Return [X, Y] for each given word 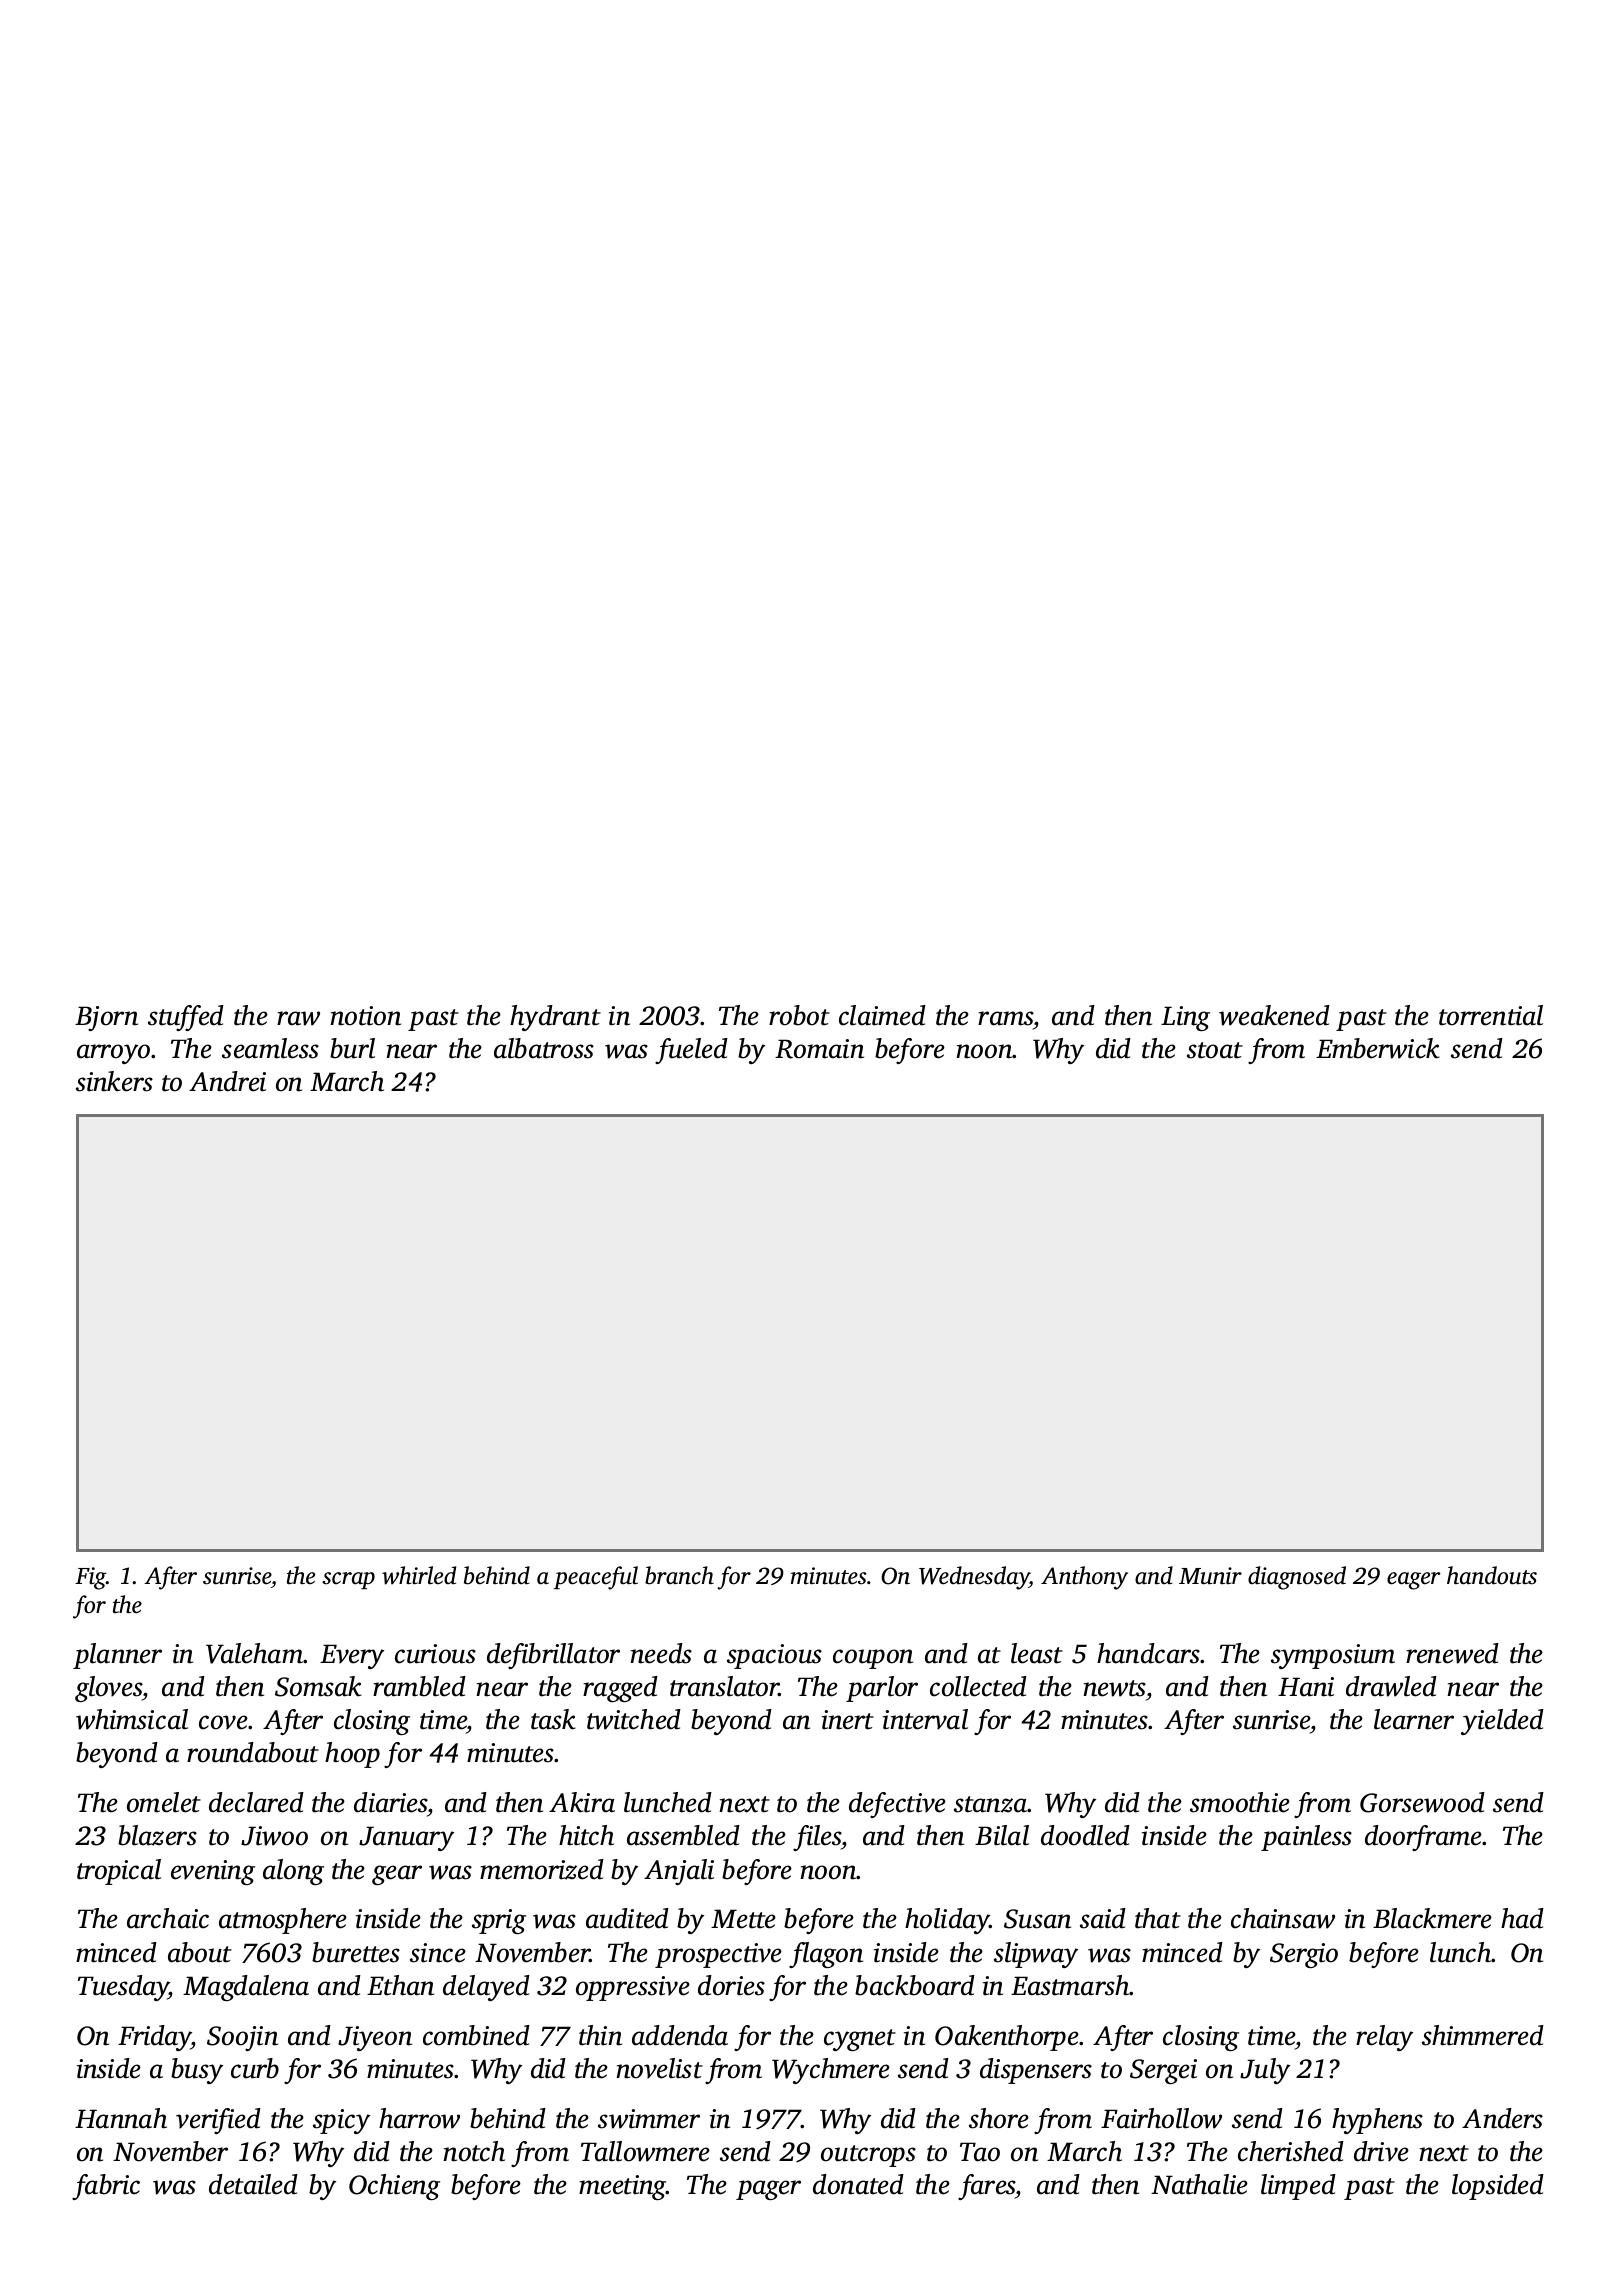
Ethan [400, 1985]
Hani [1306, 1687]
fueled [691, 1051]
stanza [991, 1804]
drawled [1391, 1686]
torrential [1491, 1015]
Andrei [227, 1081]
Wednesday [974, 1578]
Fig [90, 1578]
